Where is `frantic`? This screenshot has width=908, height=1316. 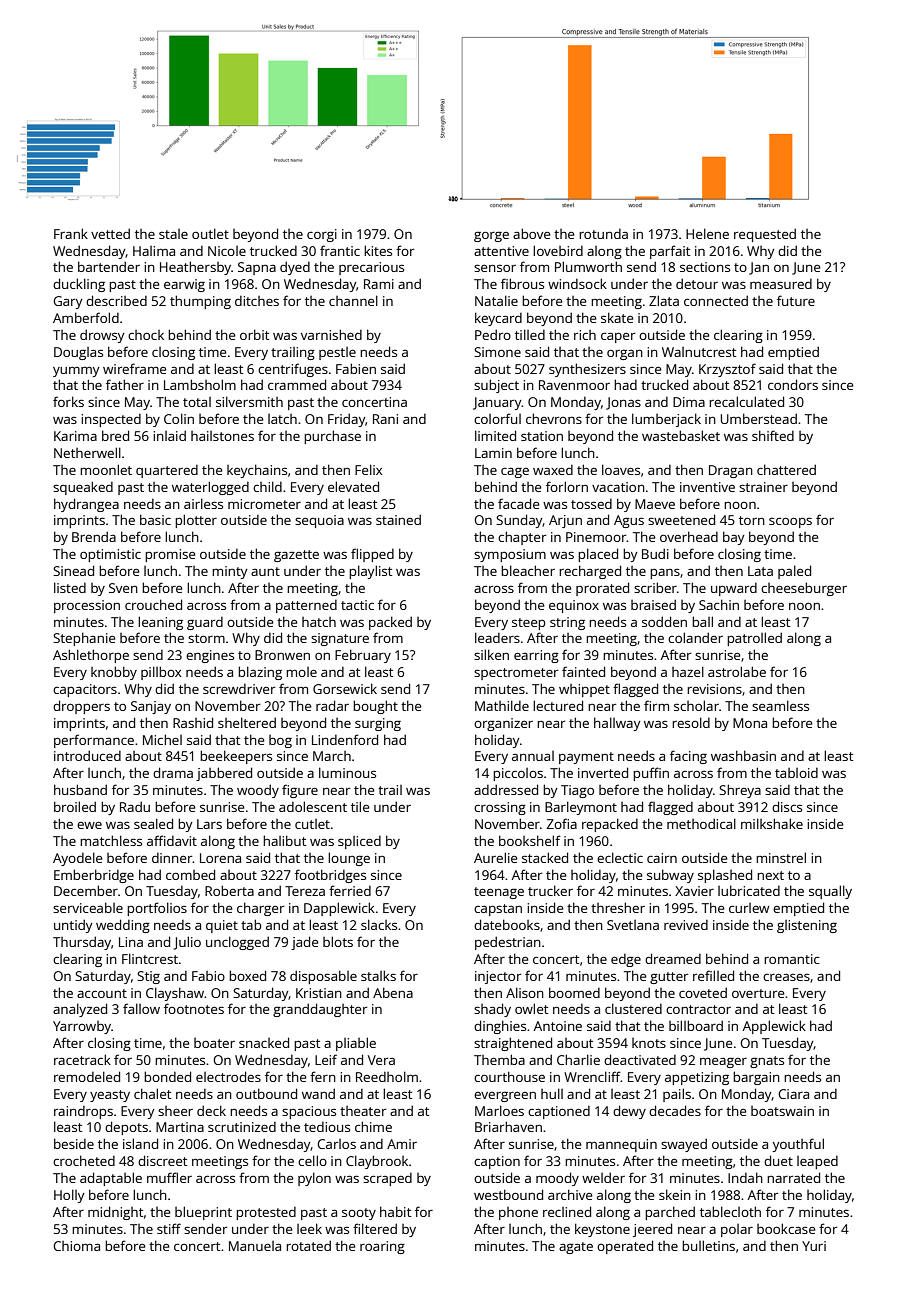 frantic is located at coordinates (340, 250).
